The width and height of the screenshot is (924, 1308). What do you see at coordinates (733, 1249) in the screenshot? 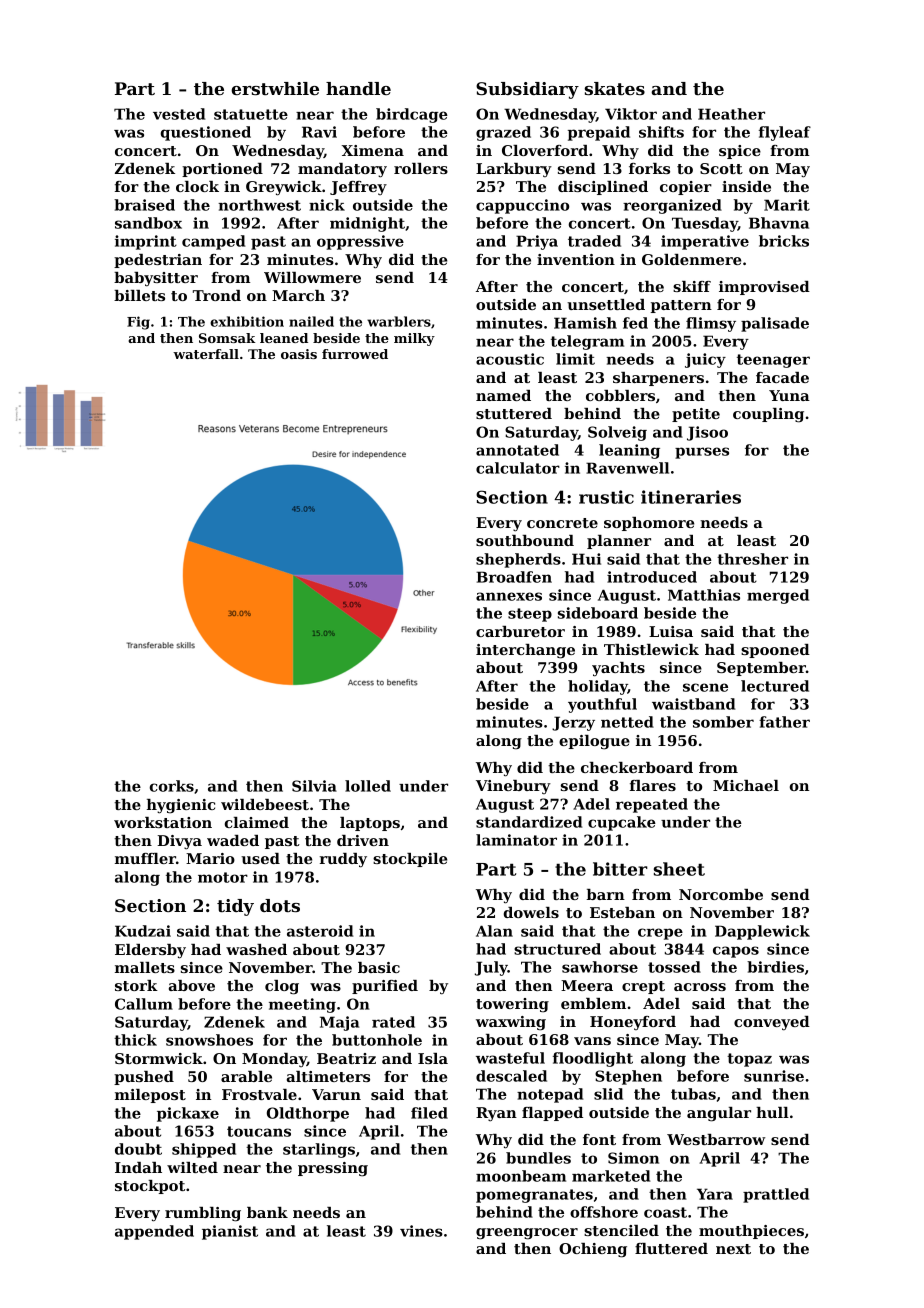
I see `next` at bounding box center [733, 1249].
